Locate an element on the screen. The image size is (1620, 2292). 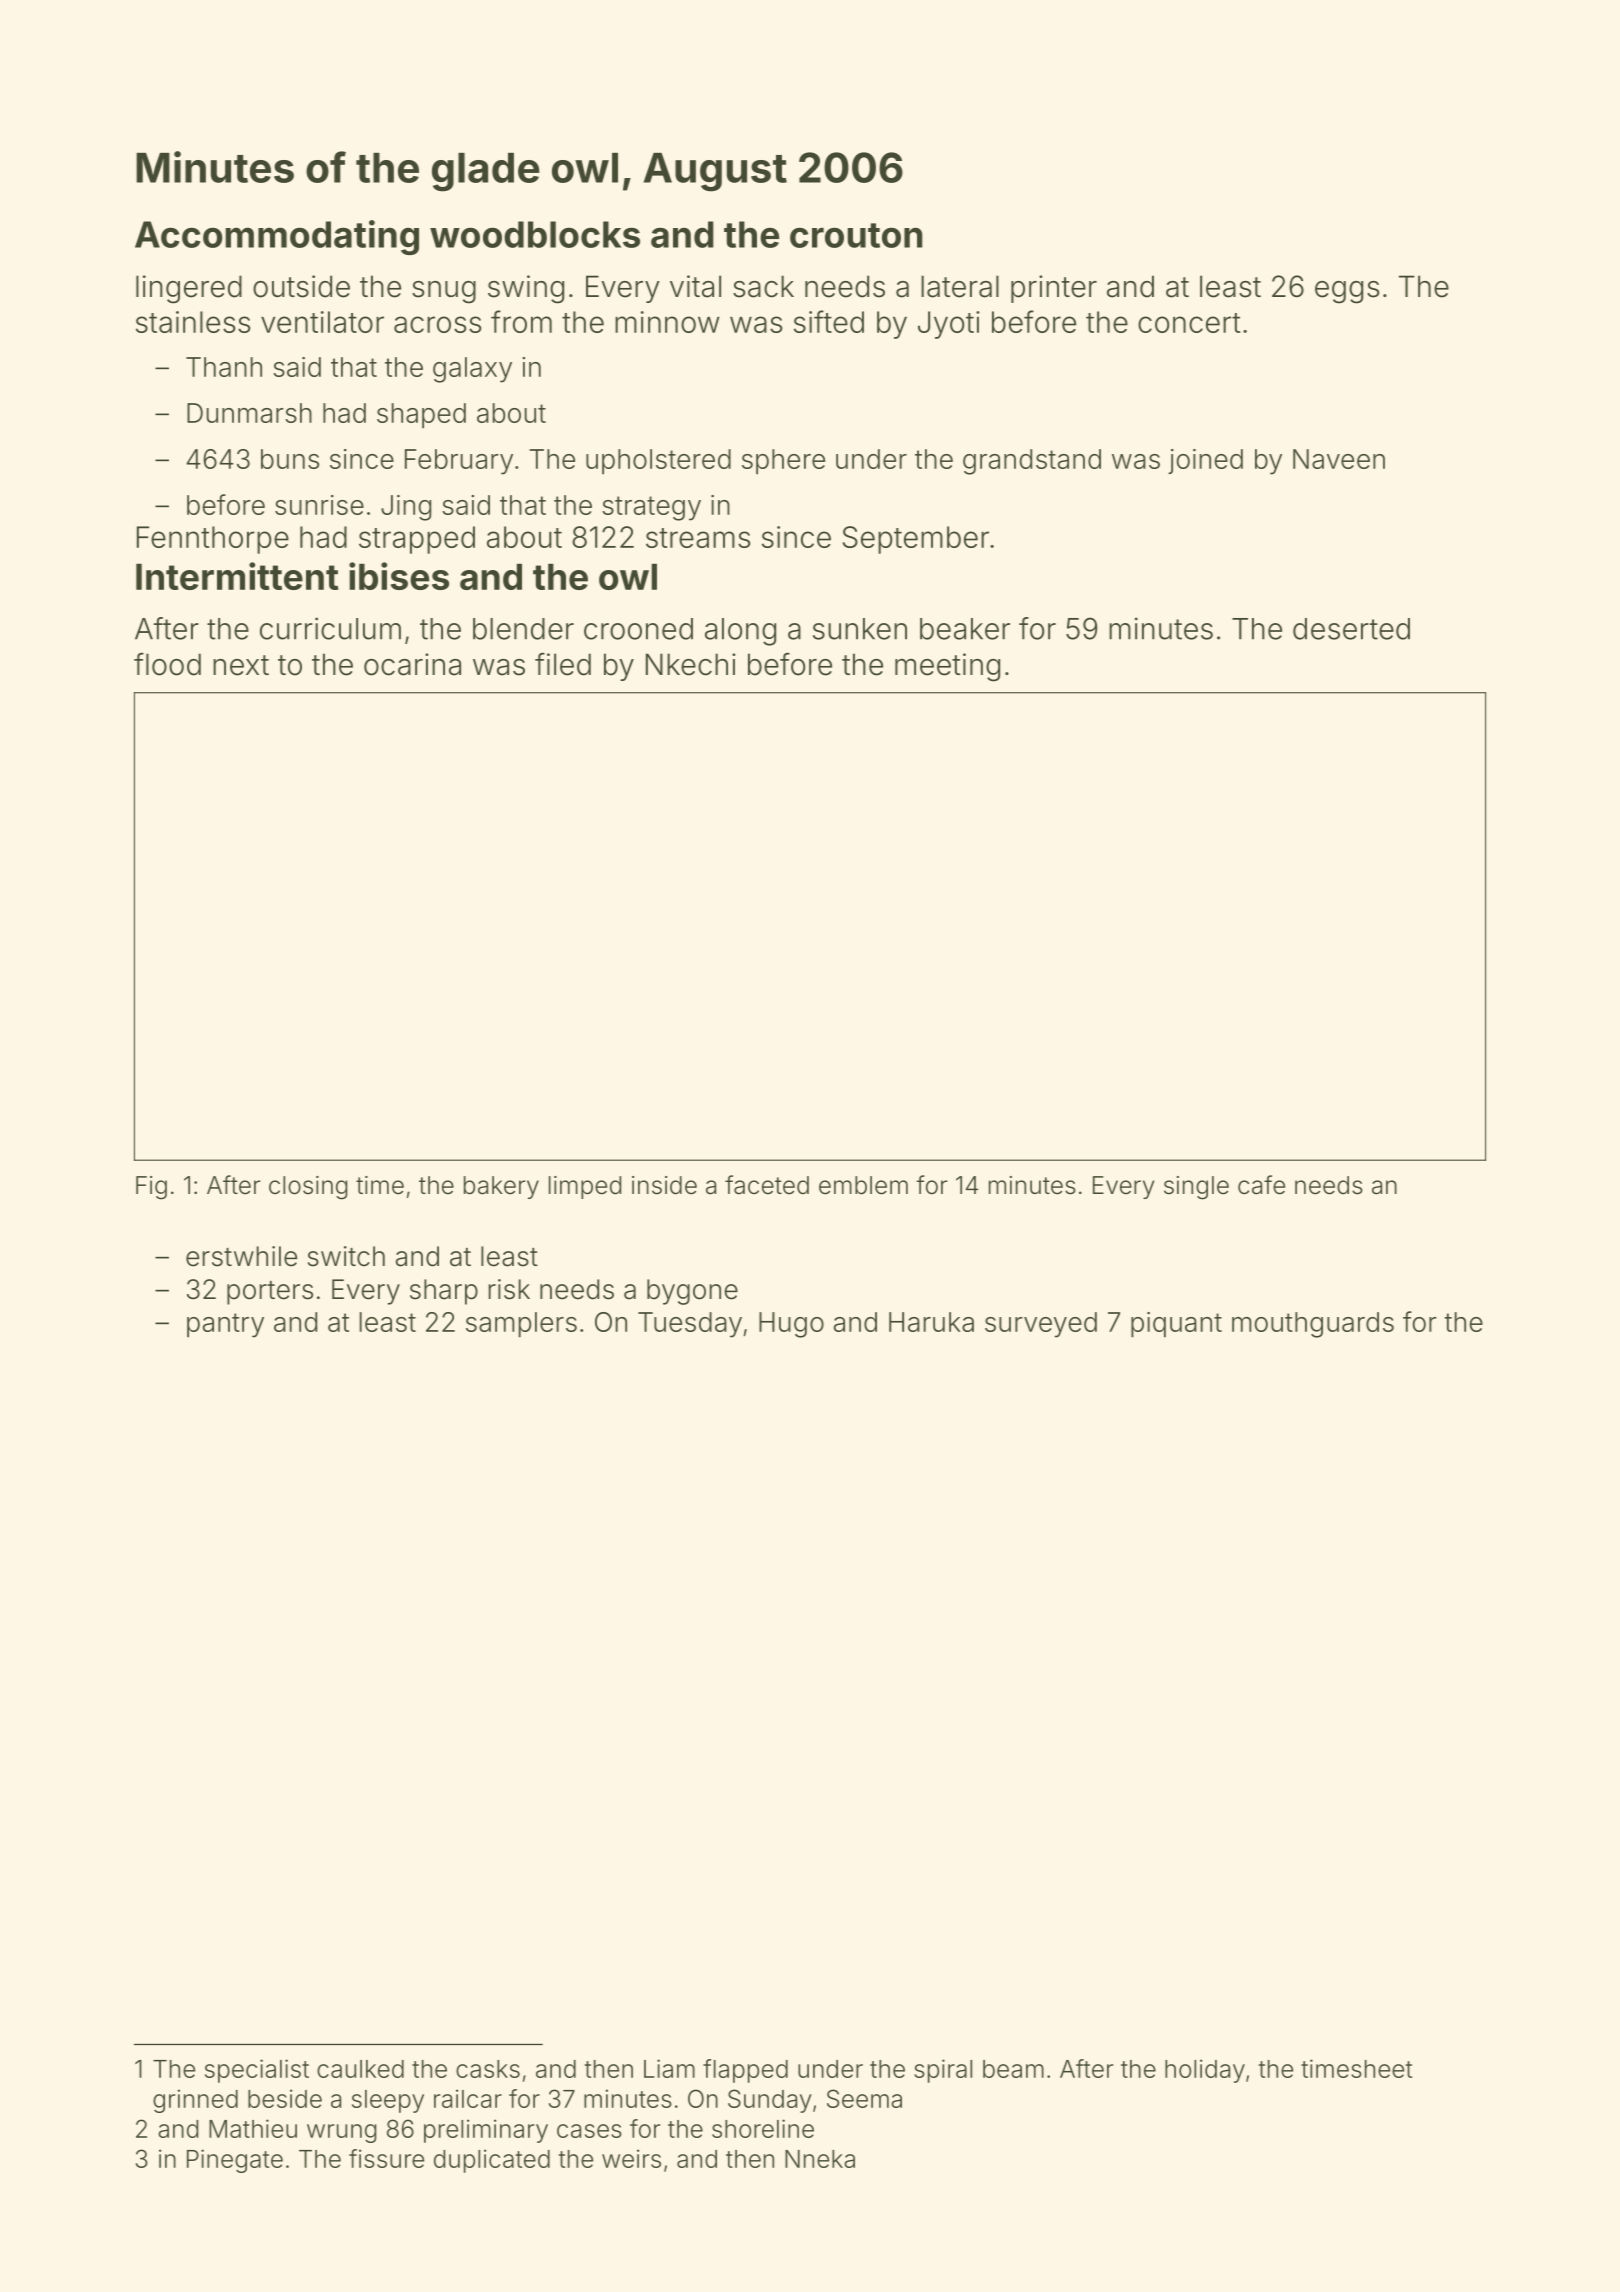
closing is located at coordinates (308, 1188).
